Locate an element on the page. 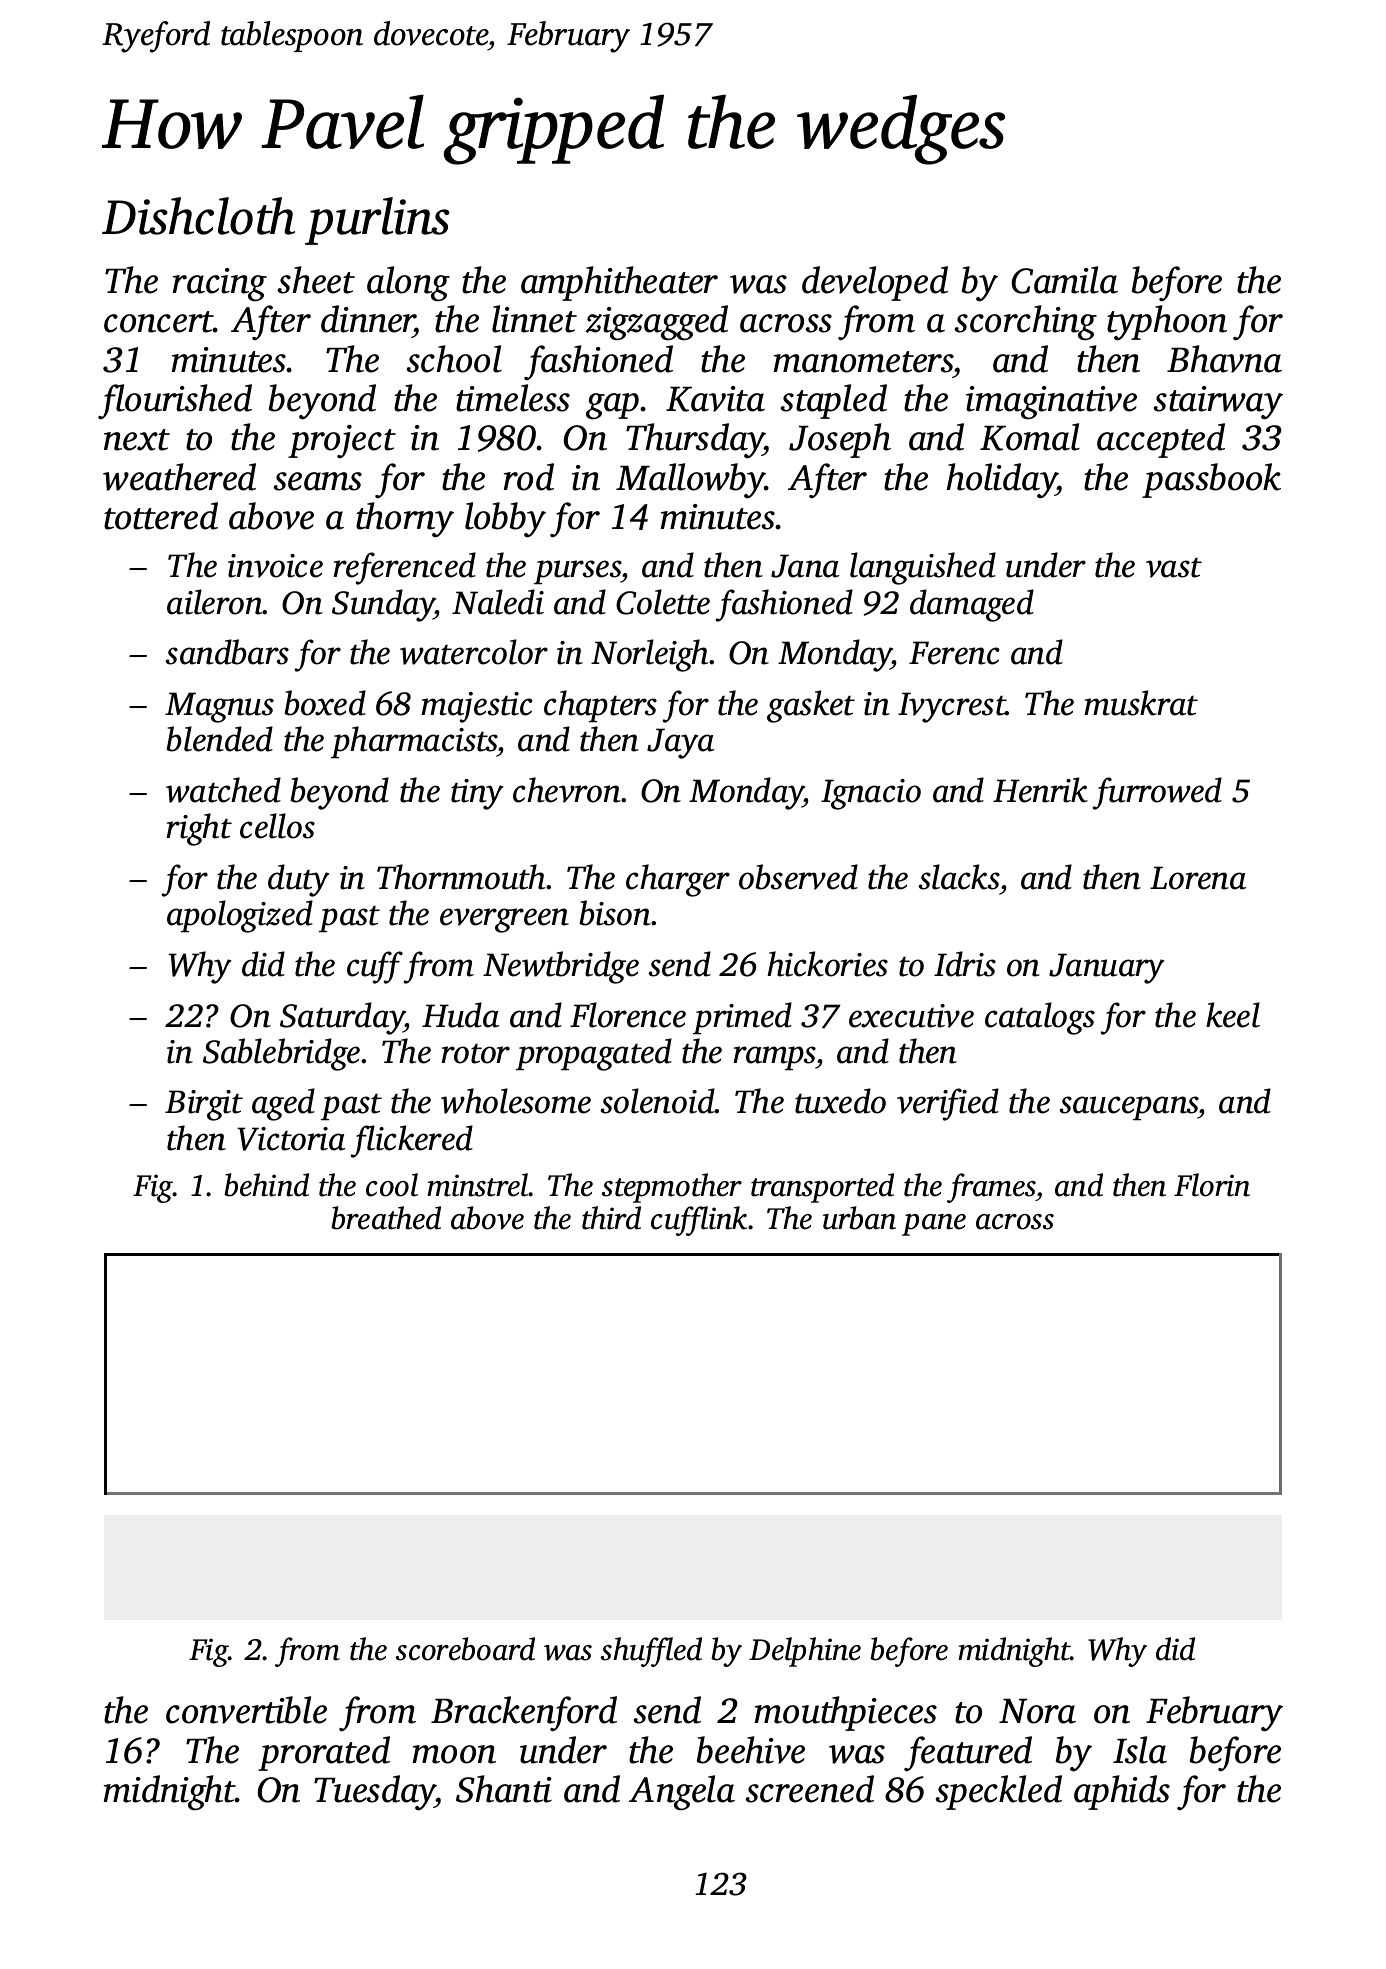 Image resolution: width=1386 pixels, height=1969 pixels. slacks is located at coordinates (959, 877).
